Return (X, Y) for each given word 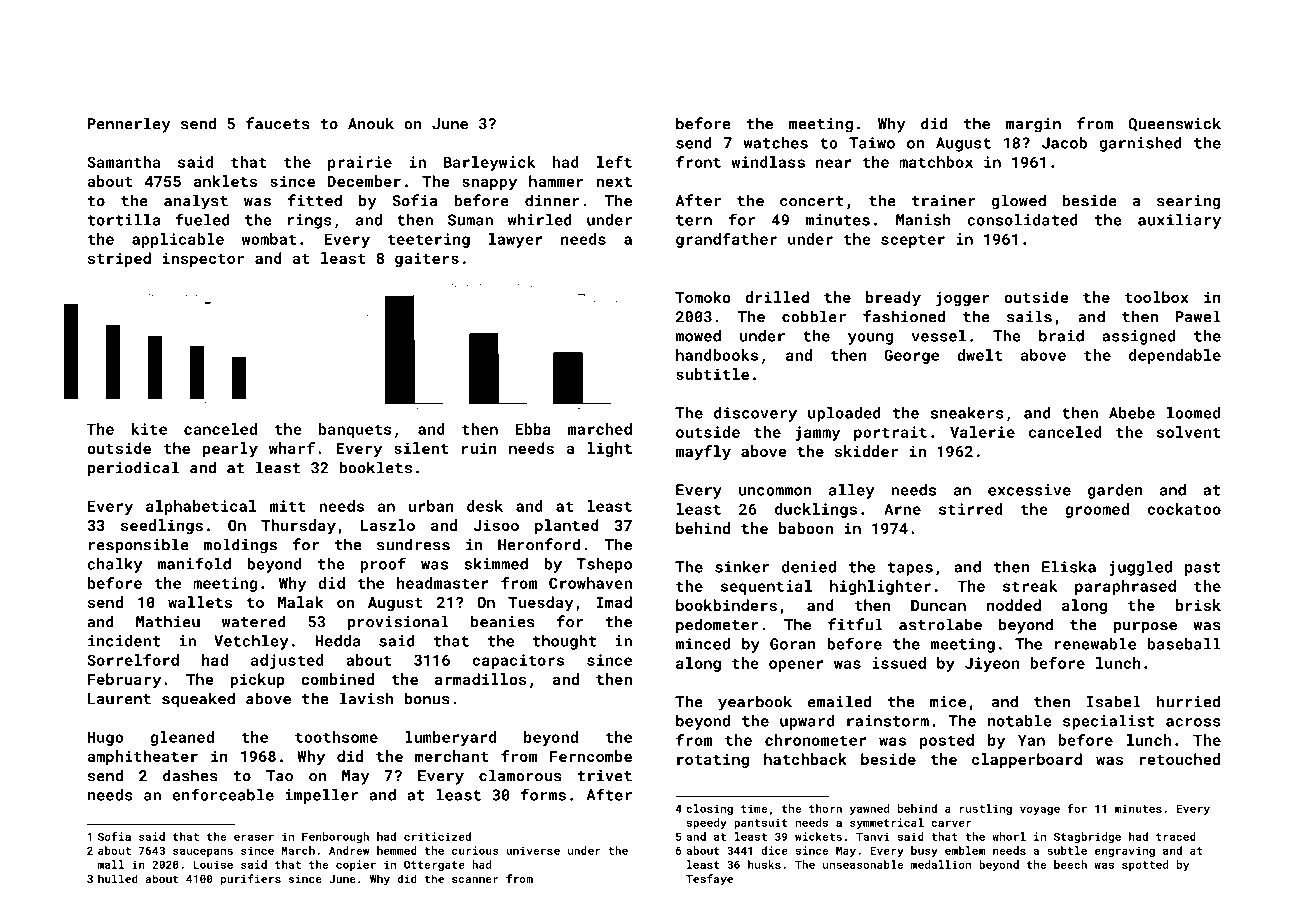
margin (1033, 125)
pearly (230, 450)
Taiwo (872, 143)
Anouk (371, 123)
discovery (755, 414)
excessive (1029, 490)
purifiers (251, 880)
